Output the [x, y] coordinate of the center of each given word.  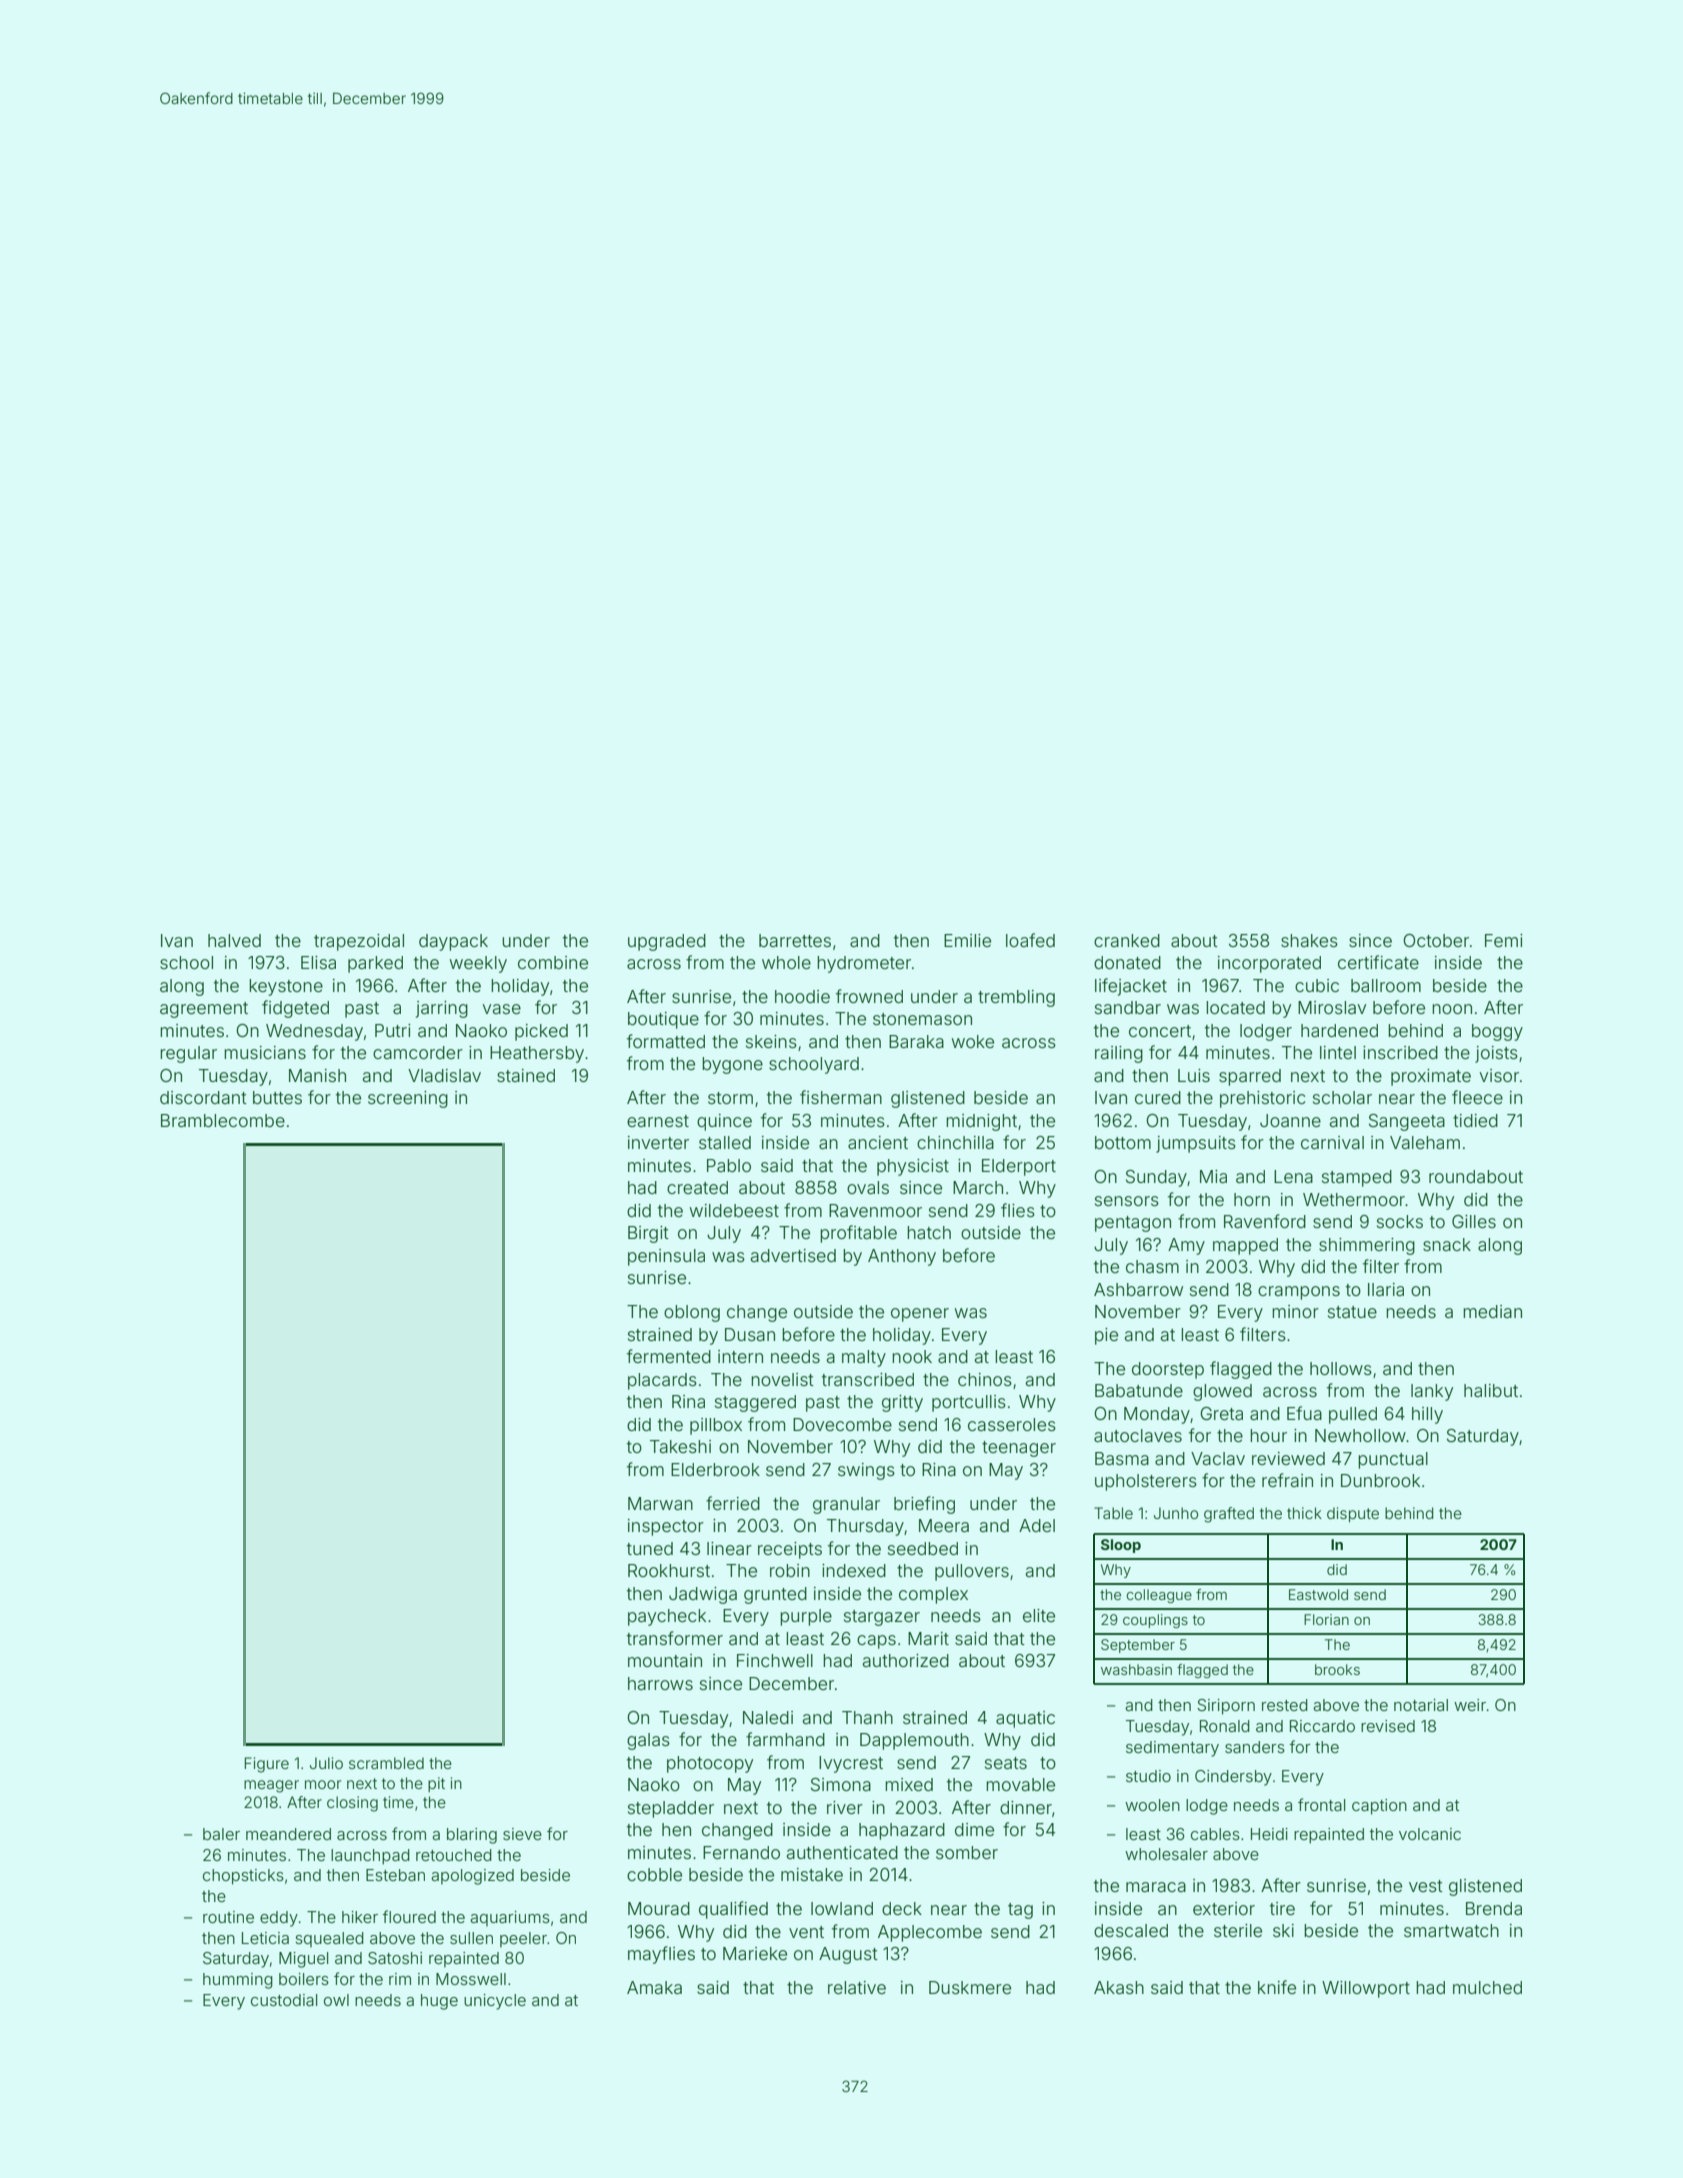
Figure [267, 1765]
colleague [1159, 1596]
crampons [1299, 1293]
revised [1388, 1726]
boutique [663, 1020]
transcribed [868, 1379]
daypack [453, 942]
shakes [1309, 940]
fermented [669, 1356]
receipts [790, 1550]
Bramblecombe [223, 1120]
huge [439, 2002]
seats [1006, 1763]
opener [920, 1315]
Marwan [660, 1503]
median [1492, 1311]
